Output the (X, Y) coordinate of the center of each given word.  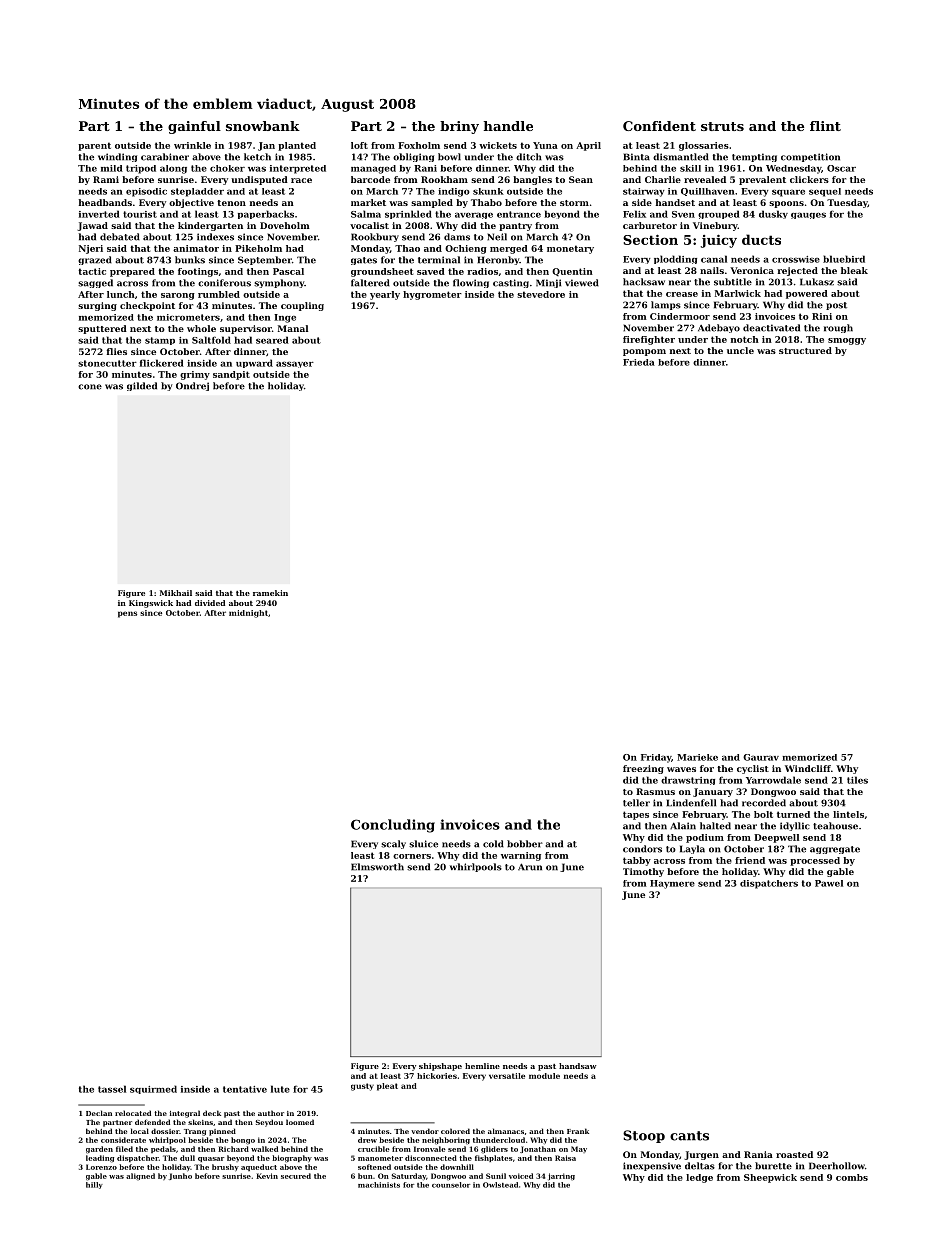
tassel (112, 1089)
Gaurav (761, 757)
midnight (248, 614)
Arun (530, 867)
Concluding (393, 826)
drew (367, 1140)
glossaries (704, 146)
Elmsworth (377, 867)
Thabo (486, 202)
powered (807, 294)
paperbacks (266, 214)
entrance (519, 214)
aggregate (835, 850)
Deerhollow (837, 1166)
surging (97, 306)
